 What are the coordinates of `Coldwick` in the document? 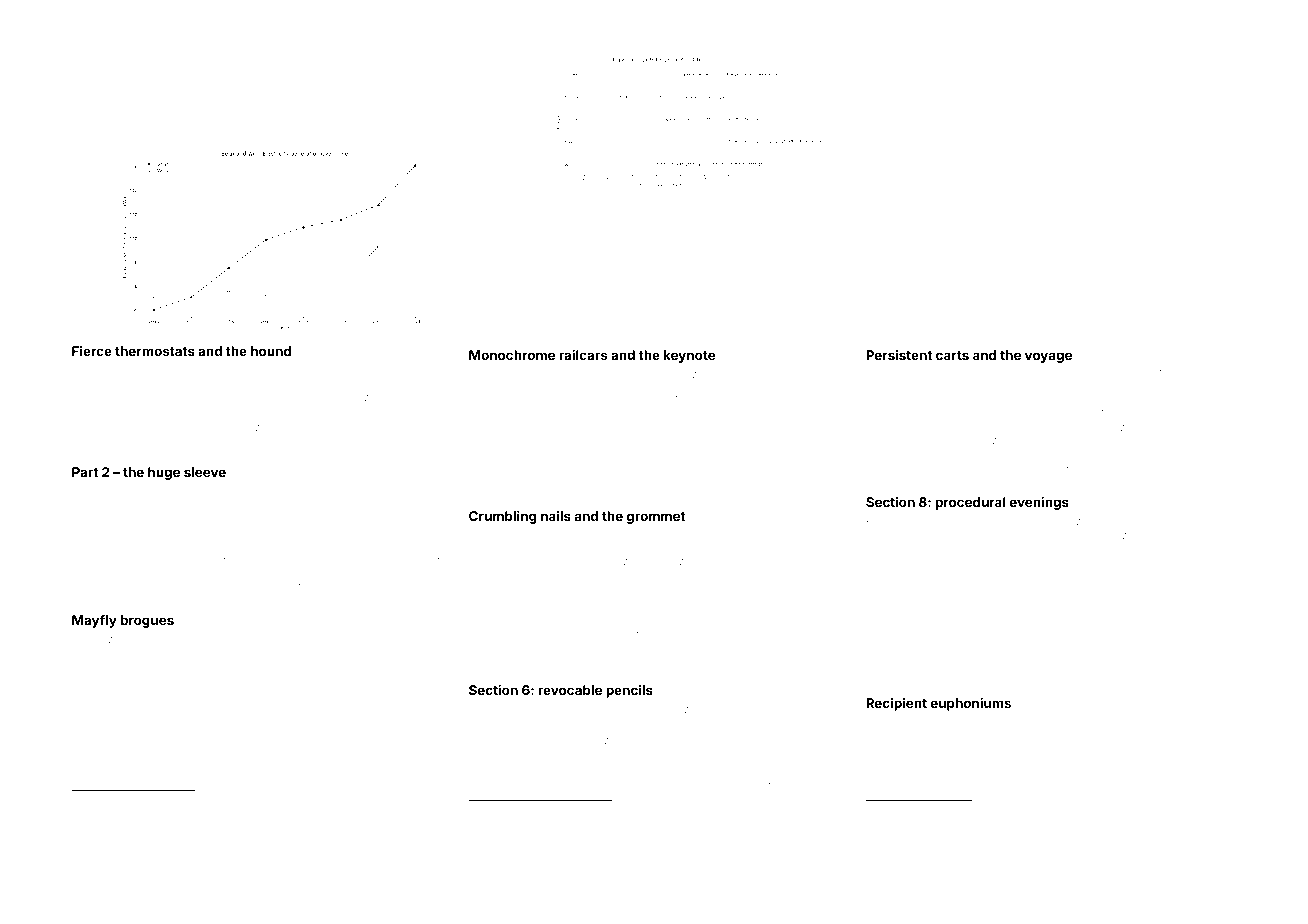 It's located at (1064, 721).
